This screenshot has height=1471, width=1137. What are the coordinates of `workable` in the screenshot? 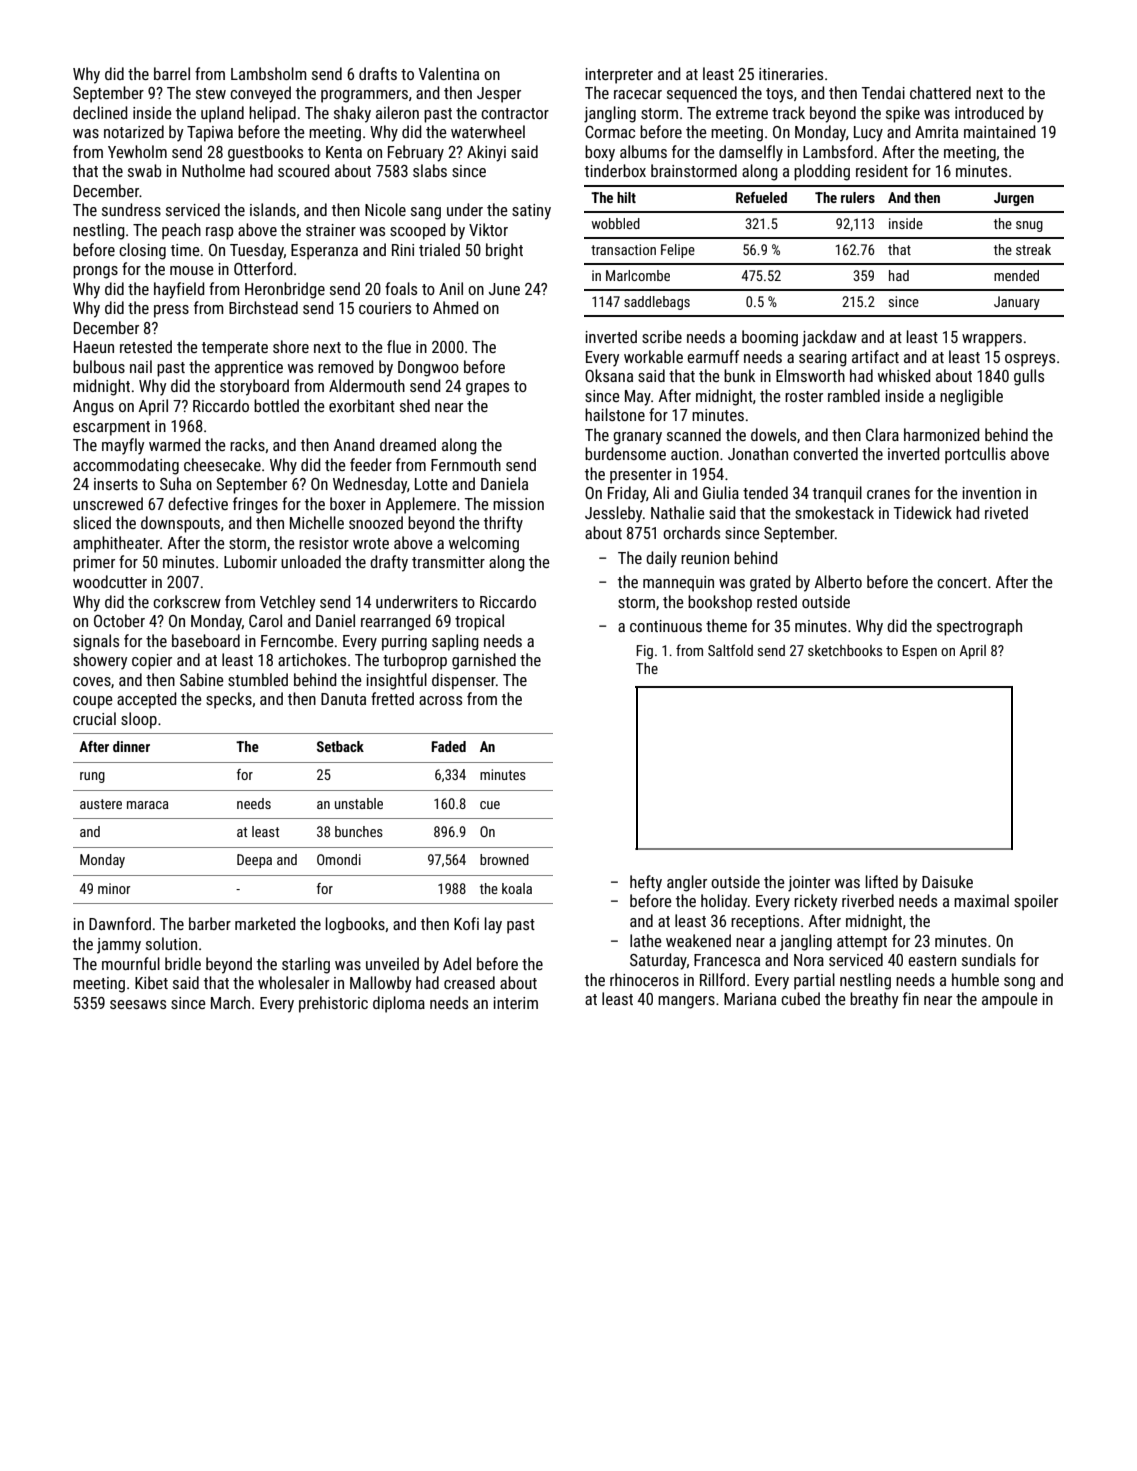 It's located at (653, 356).
